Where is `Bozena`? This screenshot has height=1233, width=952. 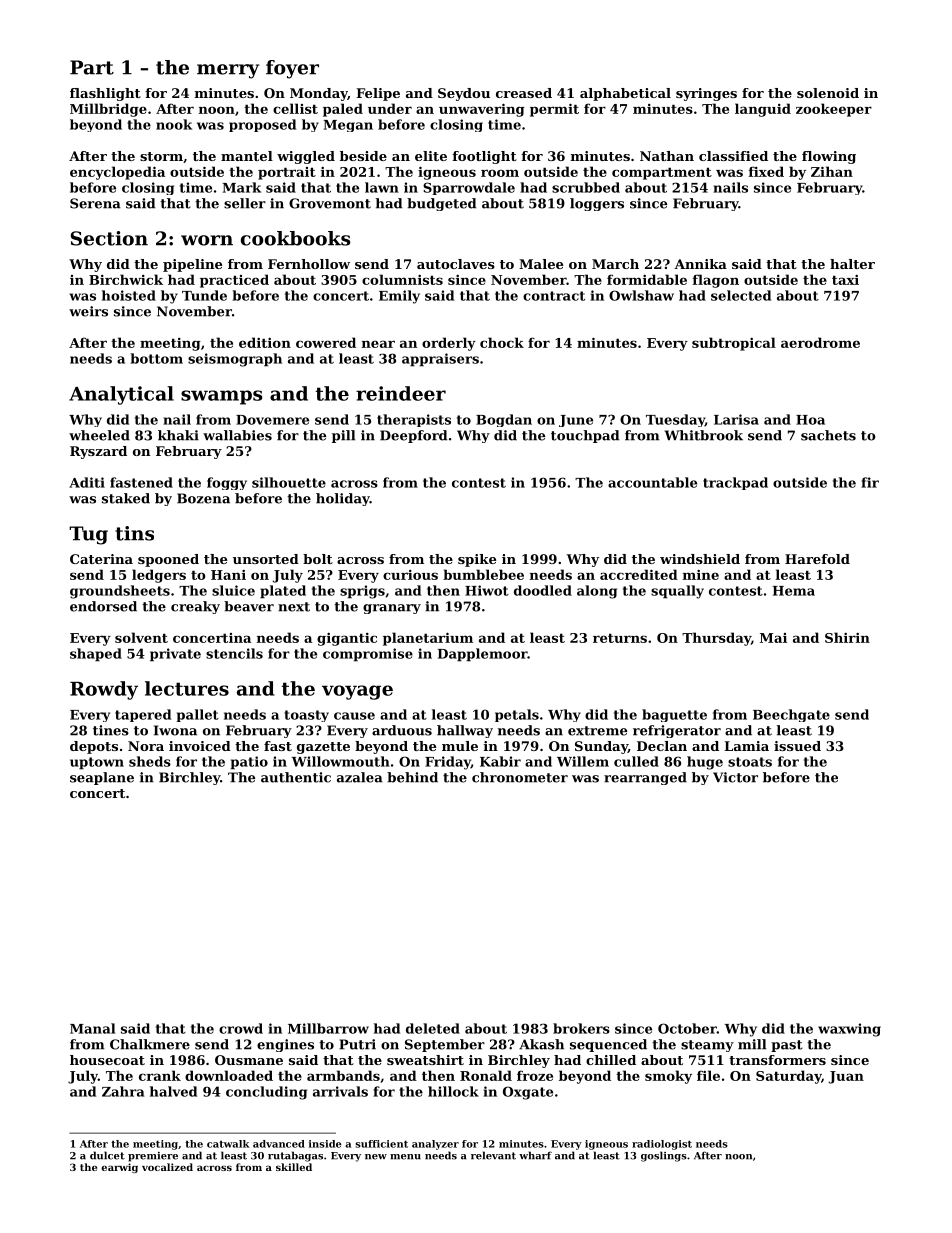 Bozena is located at coordinates (203, 498).
